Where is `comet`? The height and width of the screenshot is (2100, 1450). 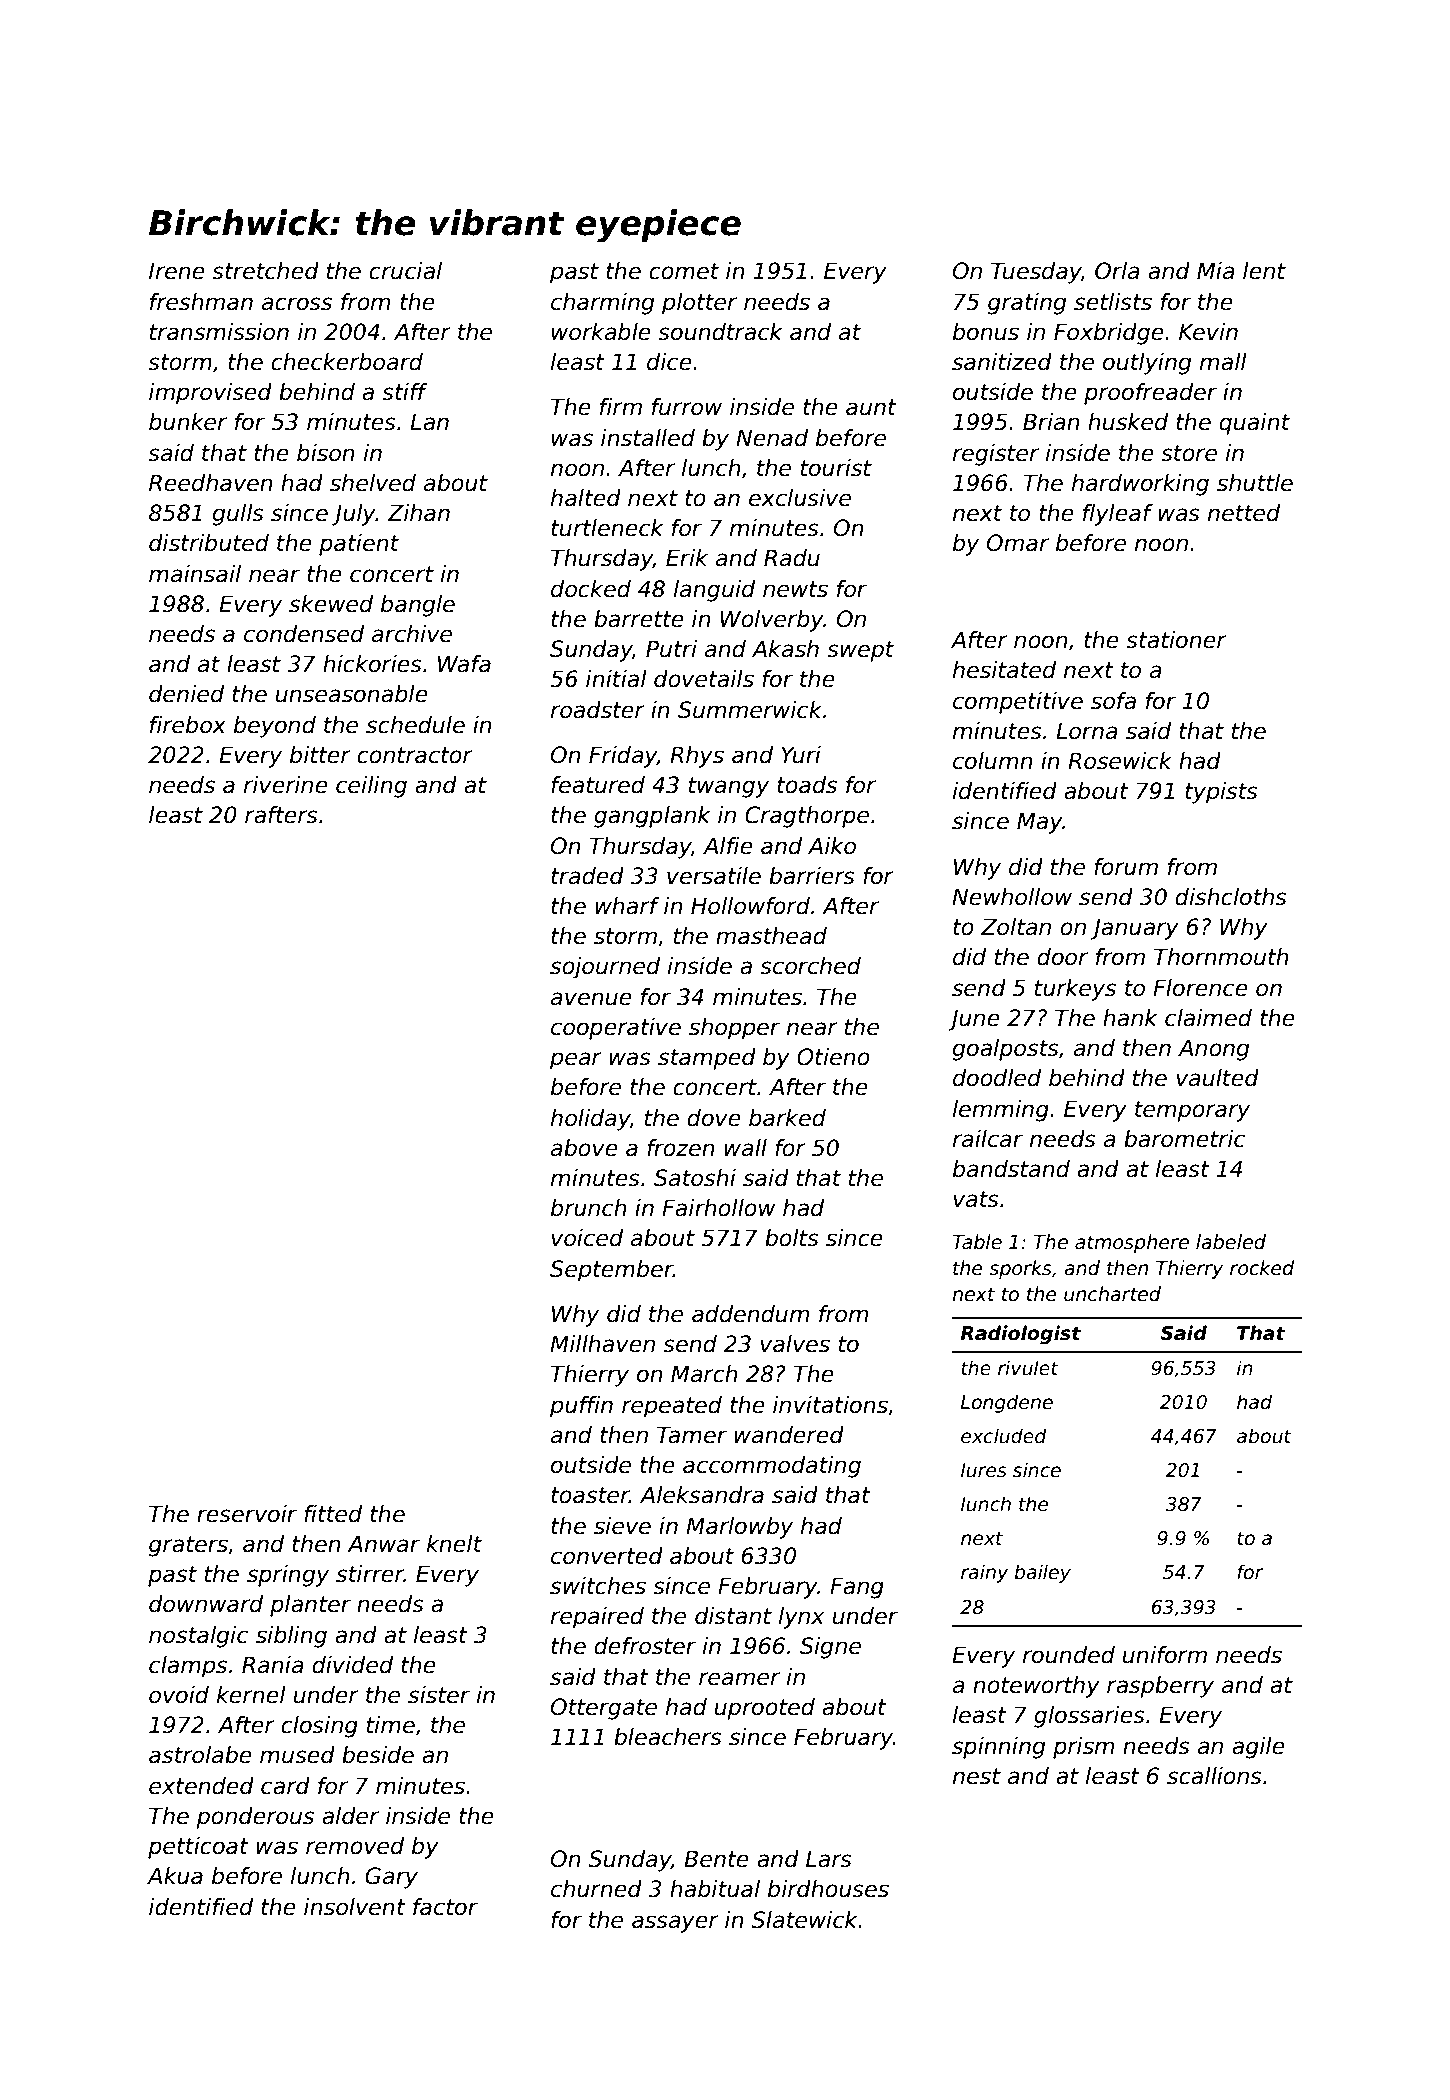 comet is located at coordinates (684, 271).
